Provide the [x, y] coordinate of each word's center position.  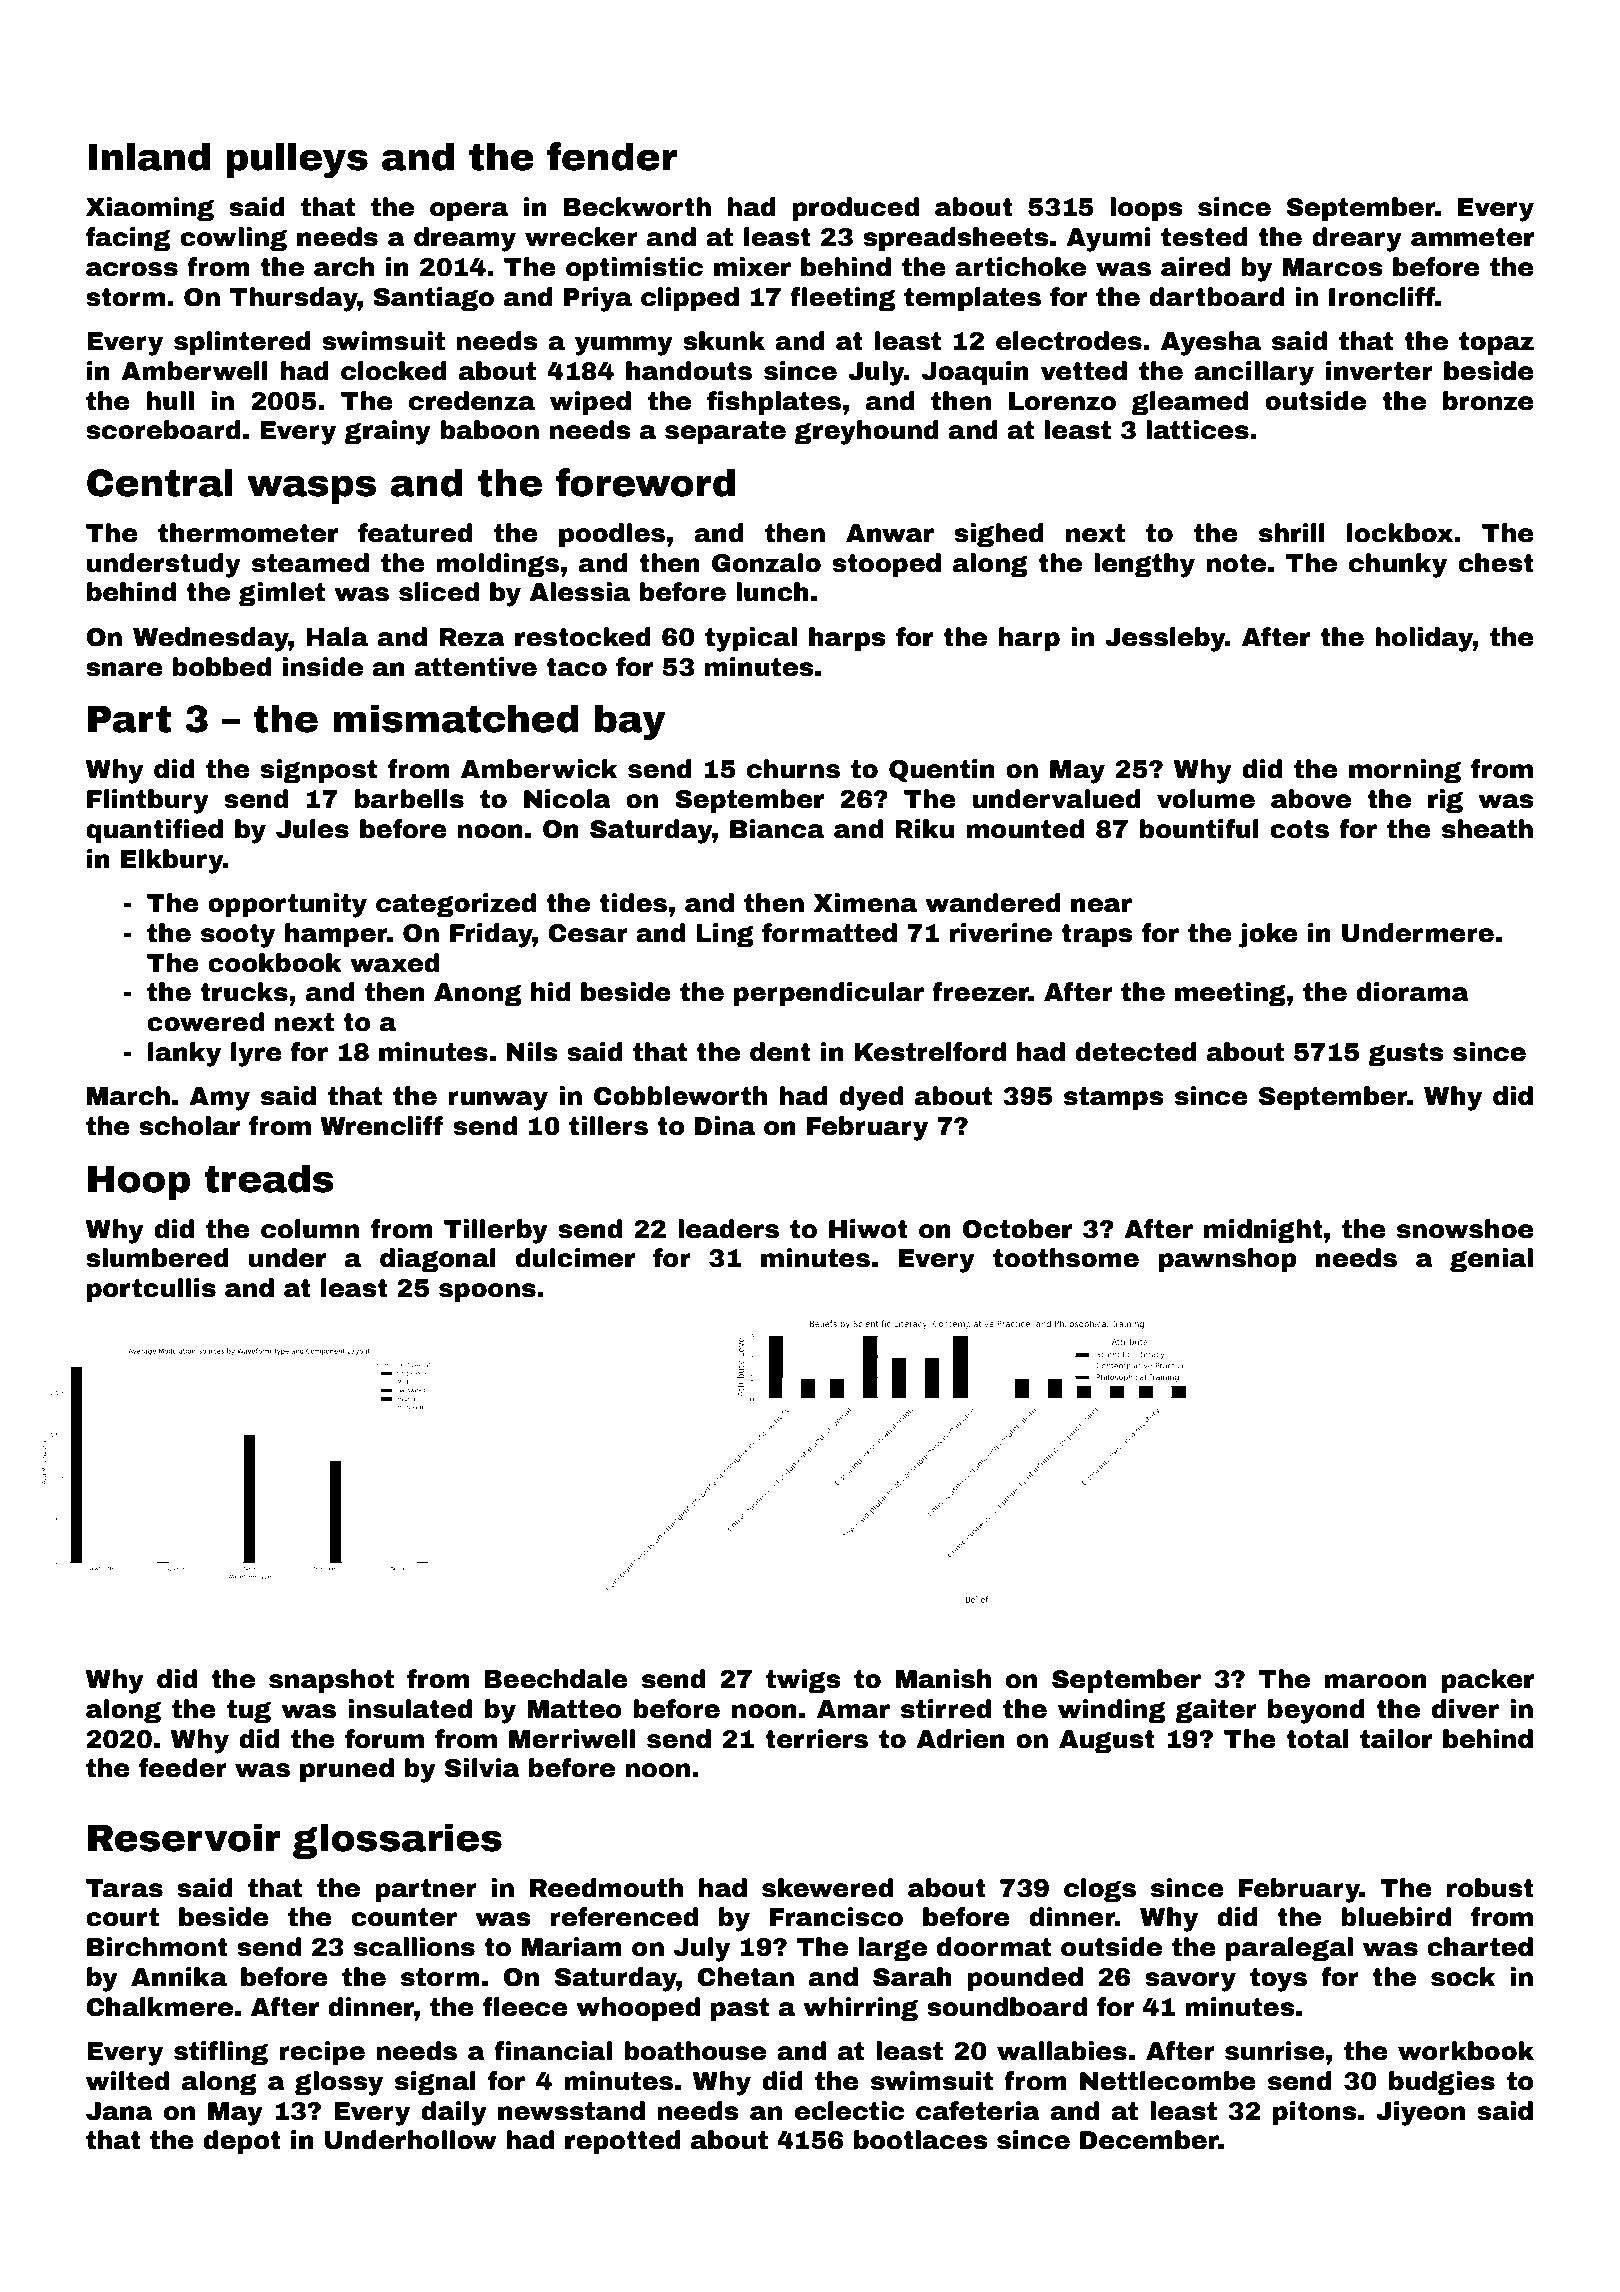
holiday [1424, 639]
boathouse [695, 2051]
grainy [388, 432]
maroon [1375, 1681]
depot [242, 2142]
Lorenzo [1062, 401]
